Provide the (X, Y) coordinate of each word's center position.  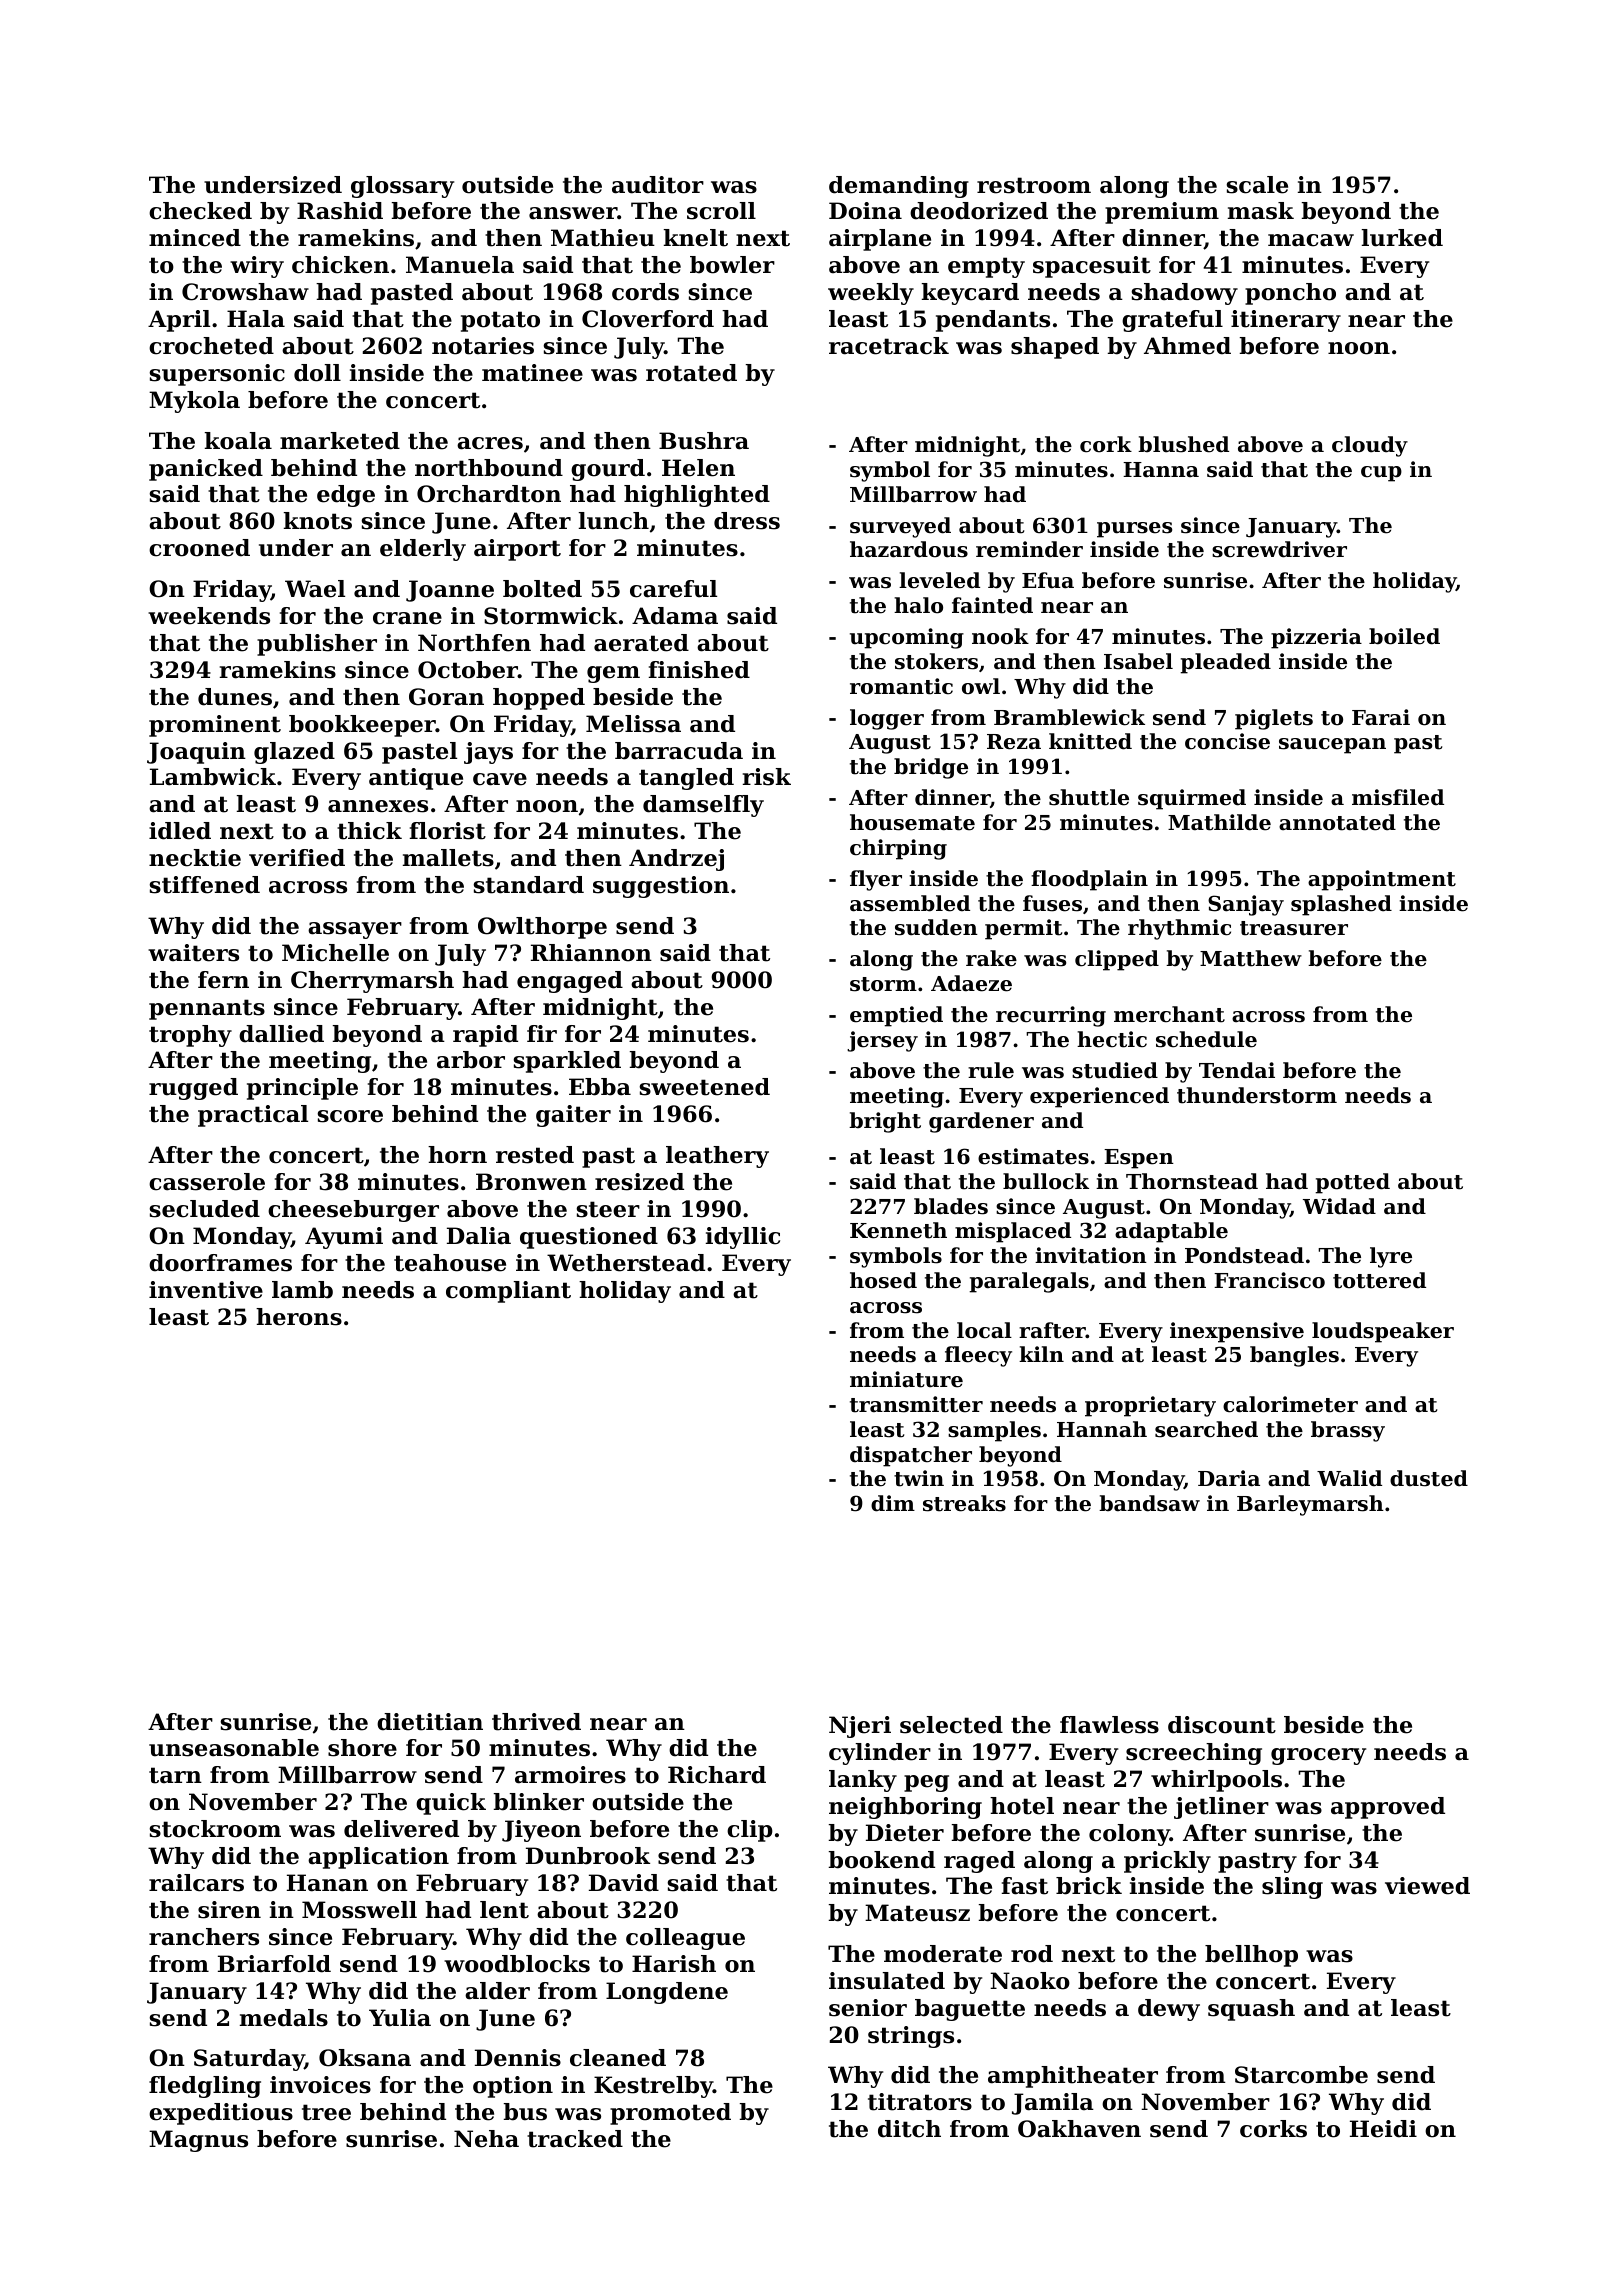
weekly (871, 294)
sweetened (704, 1087)
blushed (1183, 444)
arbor (471, 1060)
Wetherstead (626, 1263)
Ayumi (344, 1238)
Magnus (198, 2141)
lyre (1391, 1257)
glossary (402, 187)
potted (1352, 1183)
